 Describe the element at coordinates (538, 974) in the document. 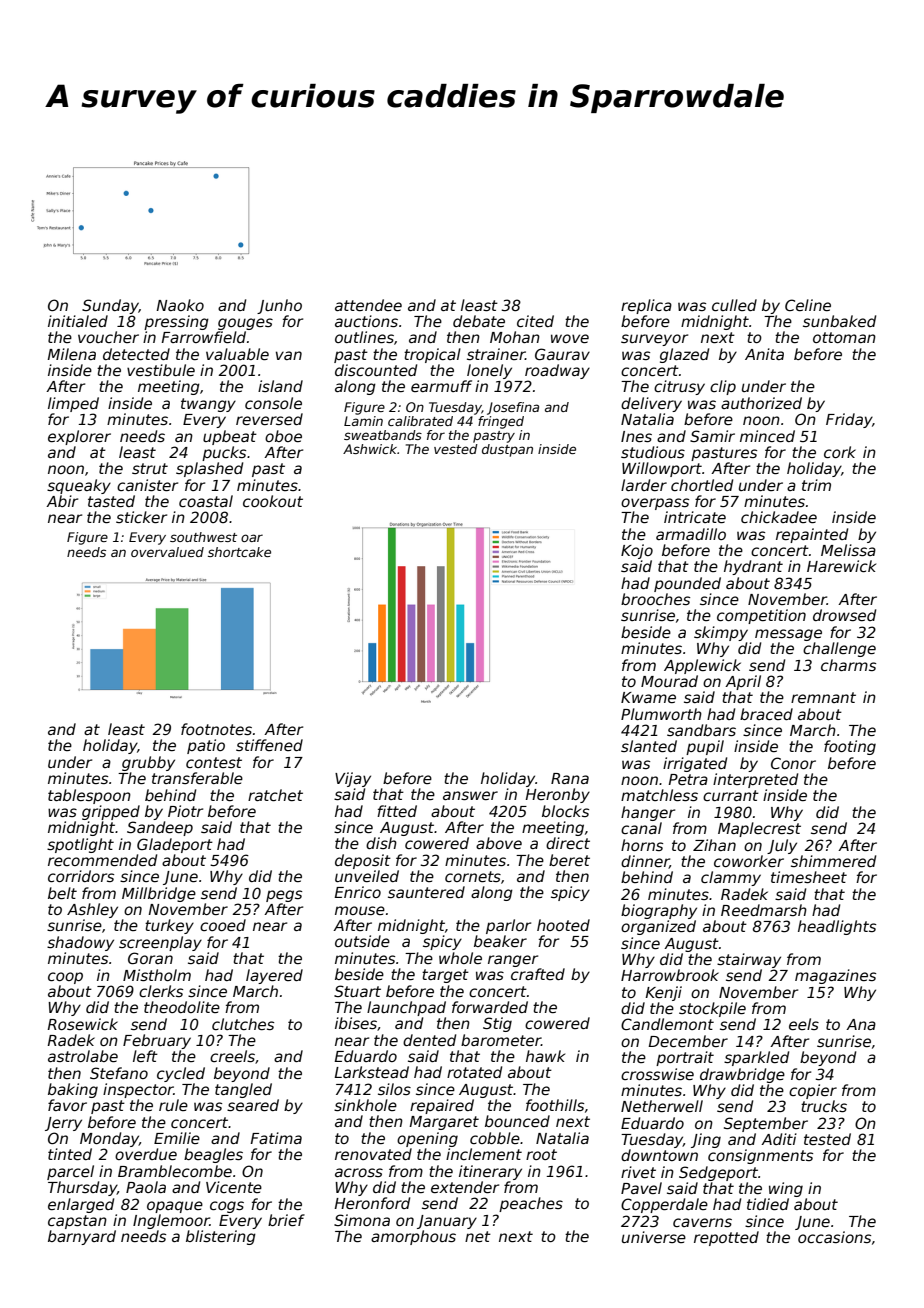

I see `crafted` at that location.
